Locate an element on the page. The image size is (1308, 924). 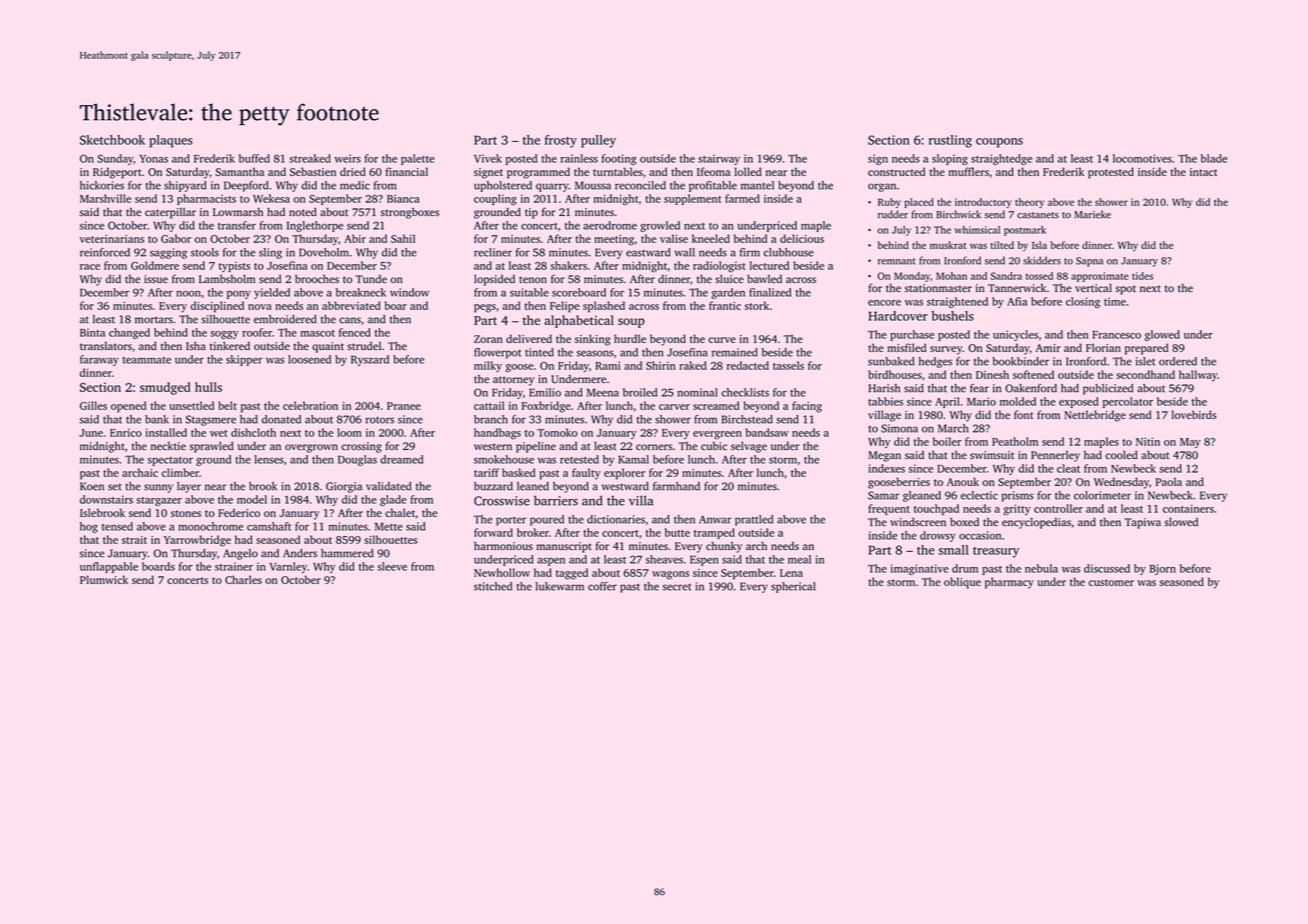
Sapna is located at coordinates (1089, 262).
